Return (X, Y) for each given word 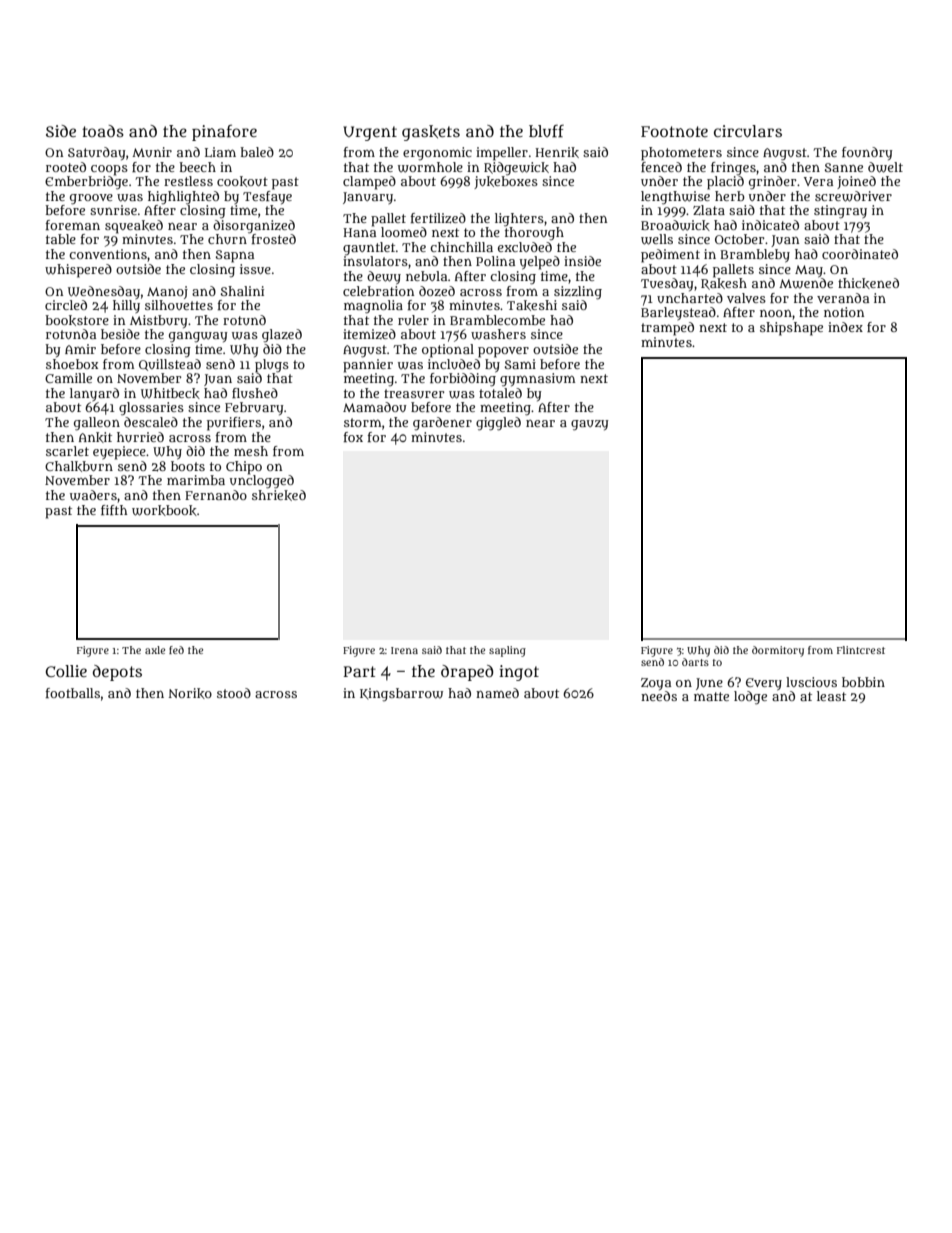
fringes (733, 168)
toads (103, 131)
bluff (546, 131)
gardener (442, 423)
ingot (519, 673)
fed (176, 650)
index (845, 327)
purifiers (234, 424)
